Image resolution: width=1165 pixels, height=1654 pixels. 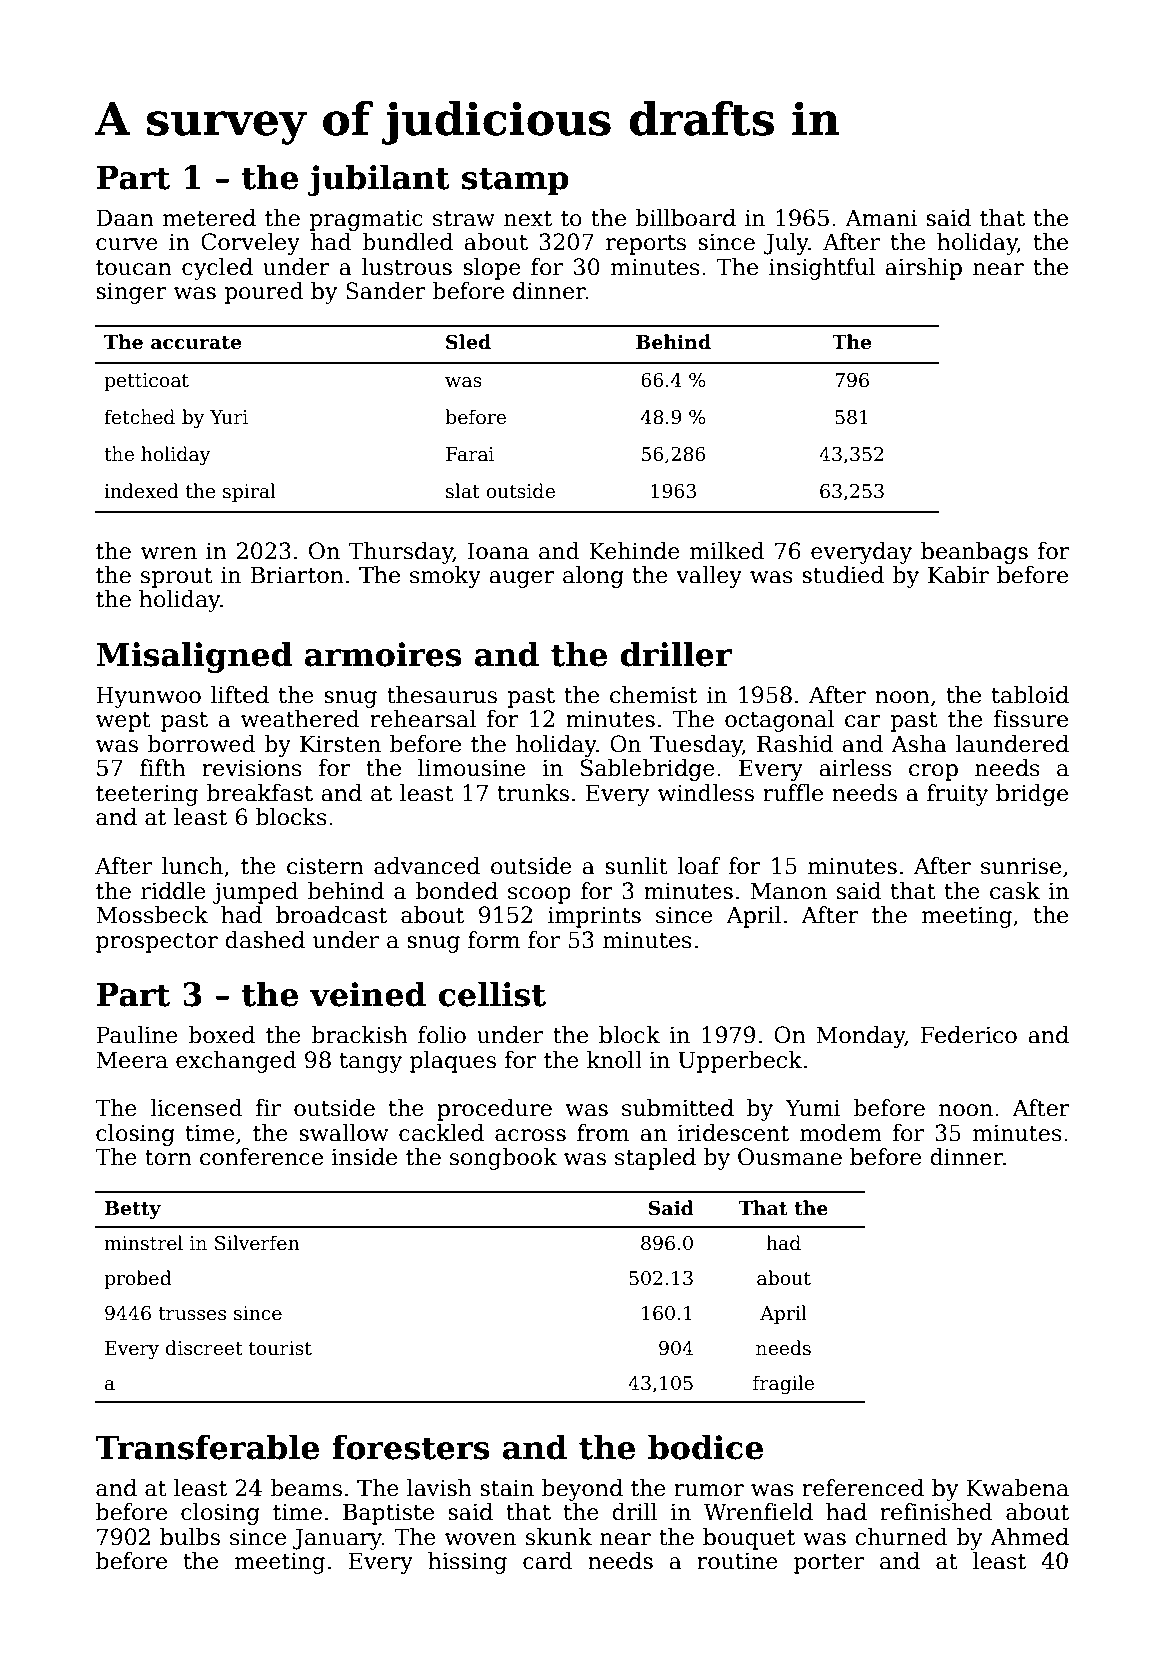 What do you see at coordinates (386, 291) in the image?
I see `Sander` at bounding box center [386, 291].
